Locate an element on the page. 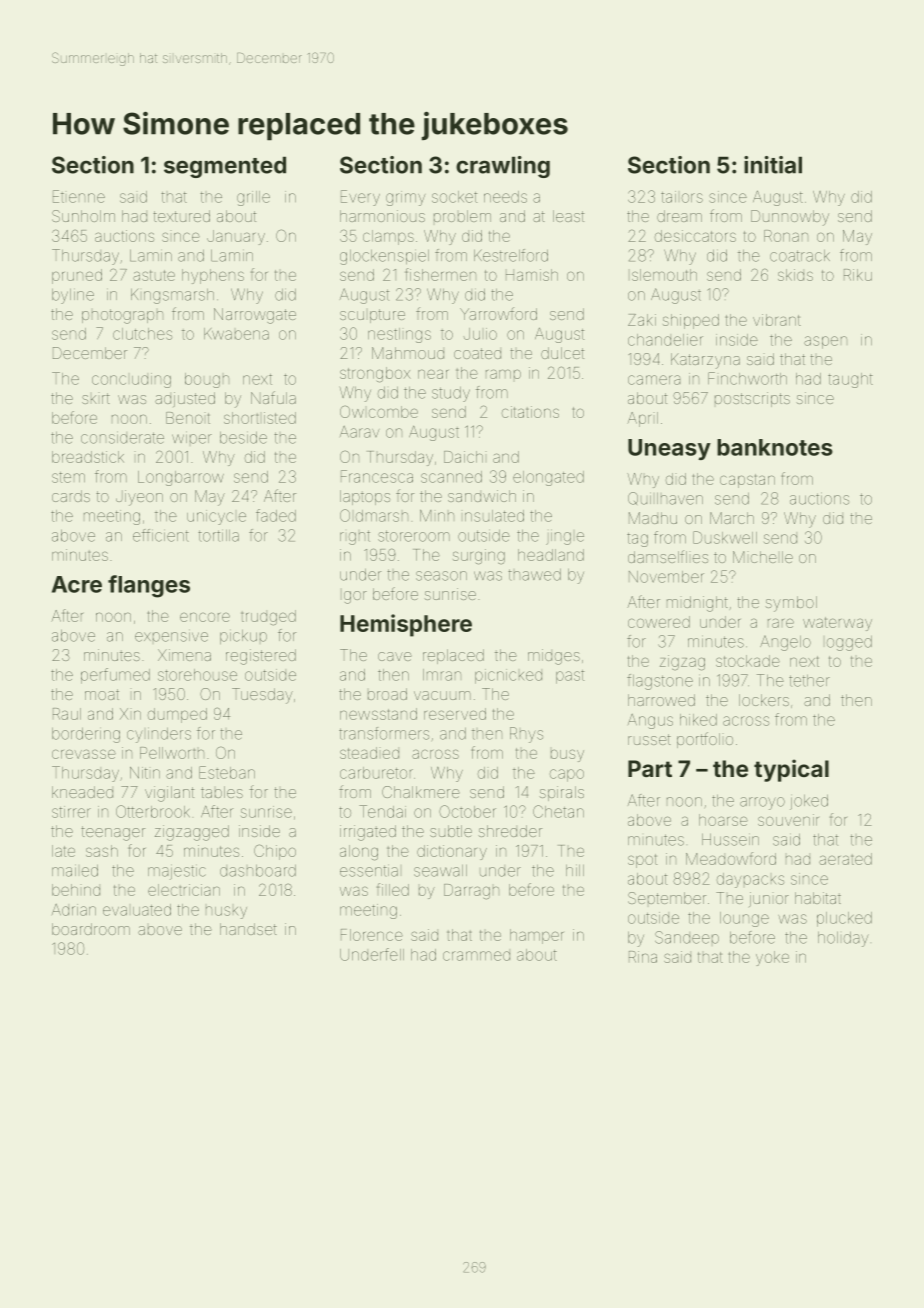  dictionary is located at coordinates (452, 852).
